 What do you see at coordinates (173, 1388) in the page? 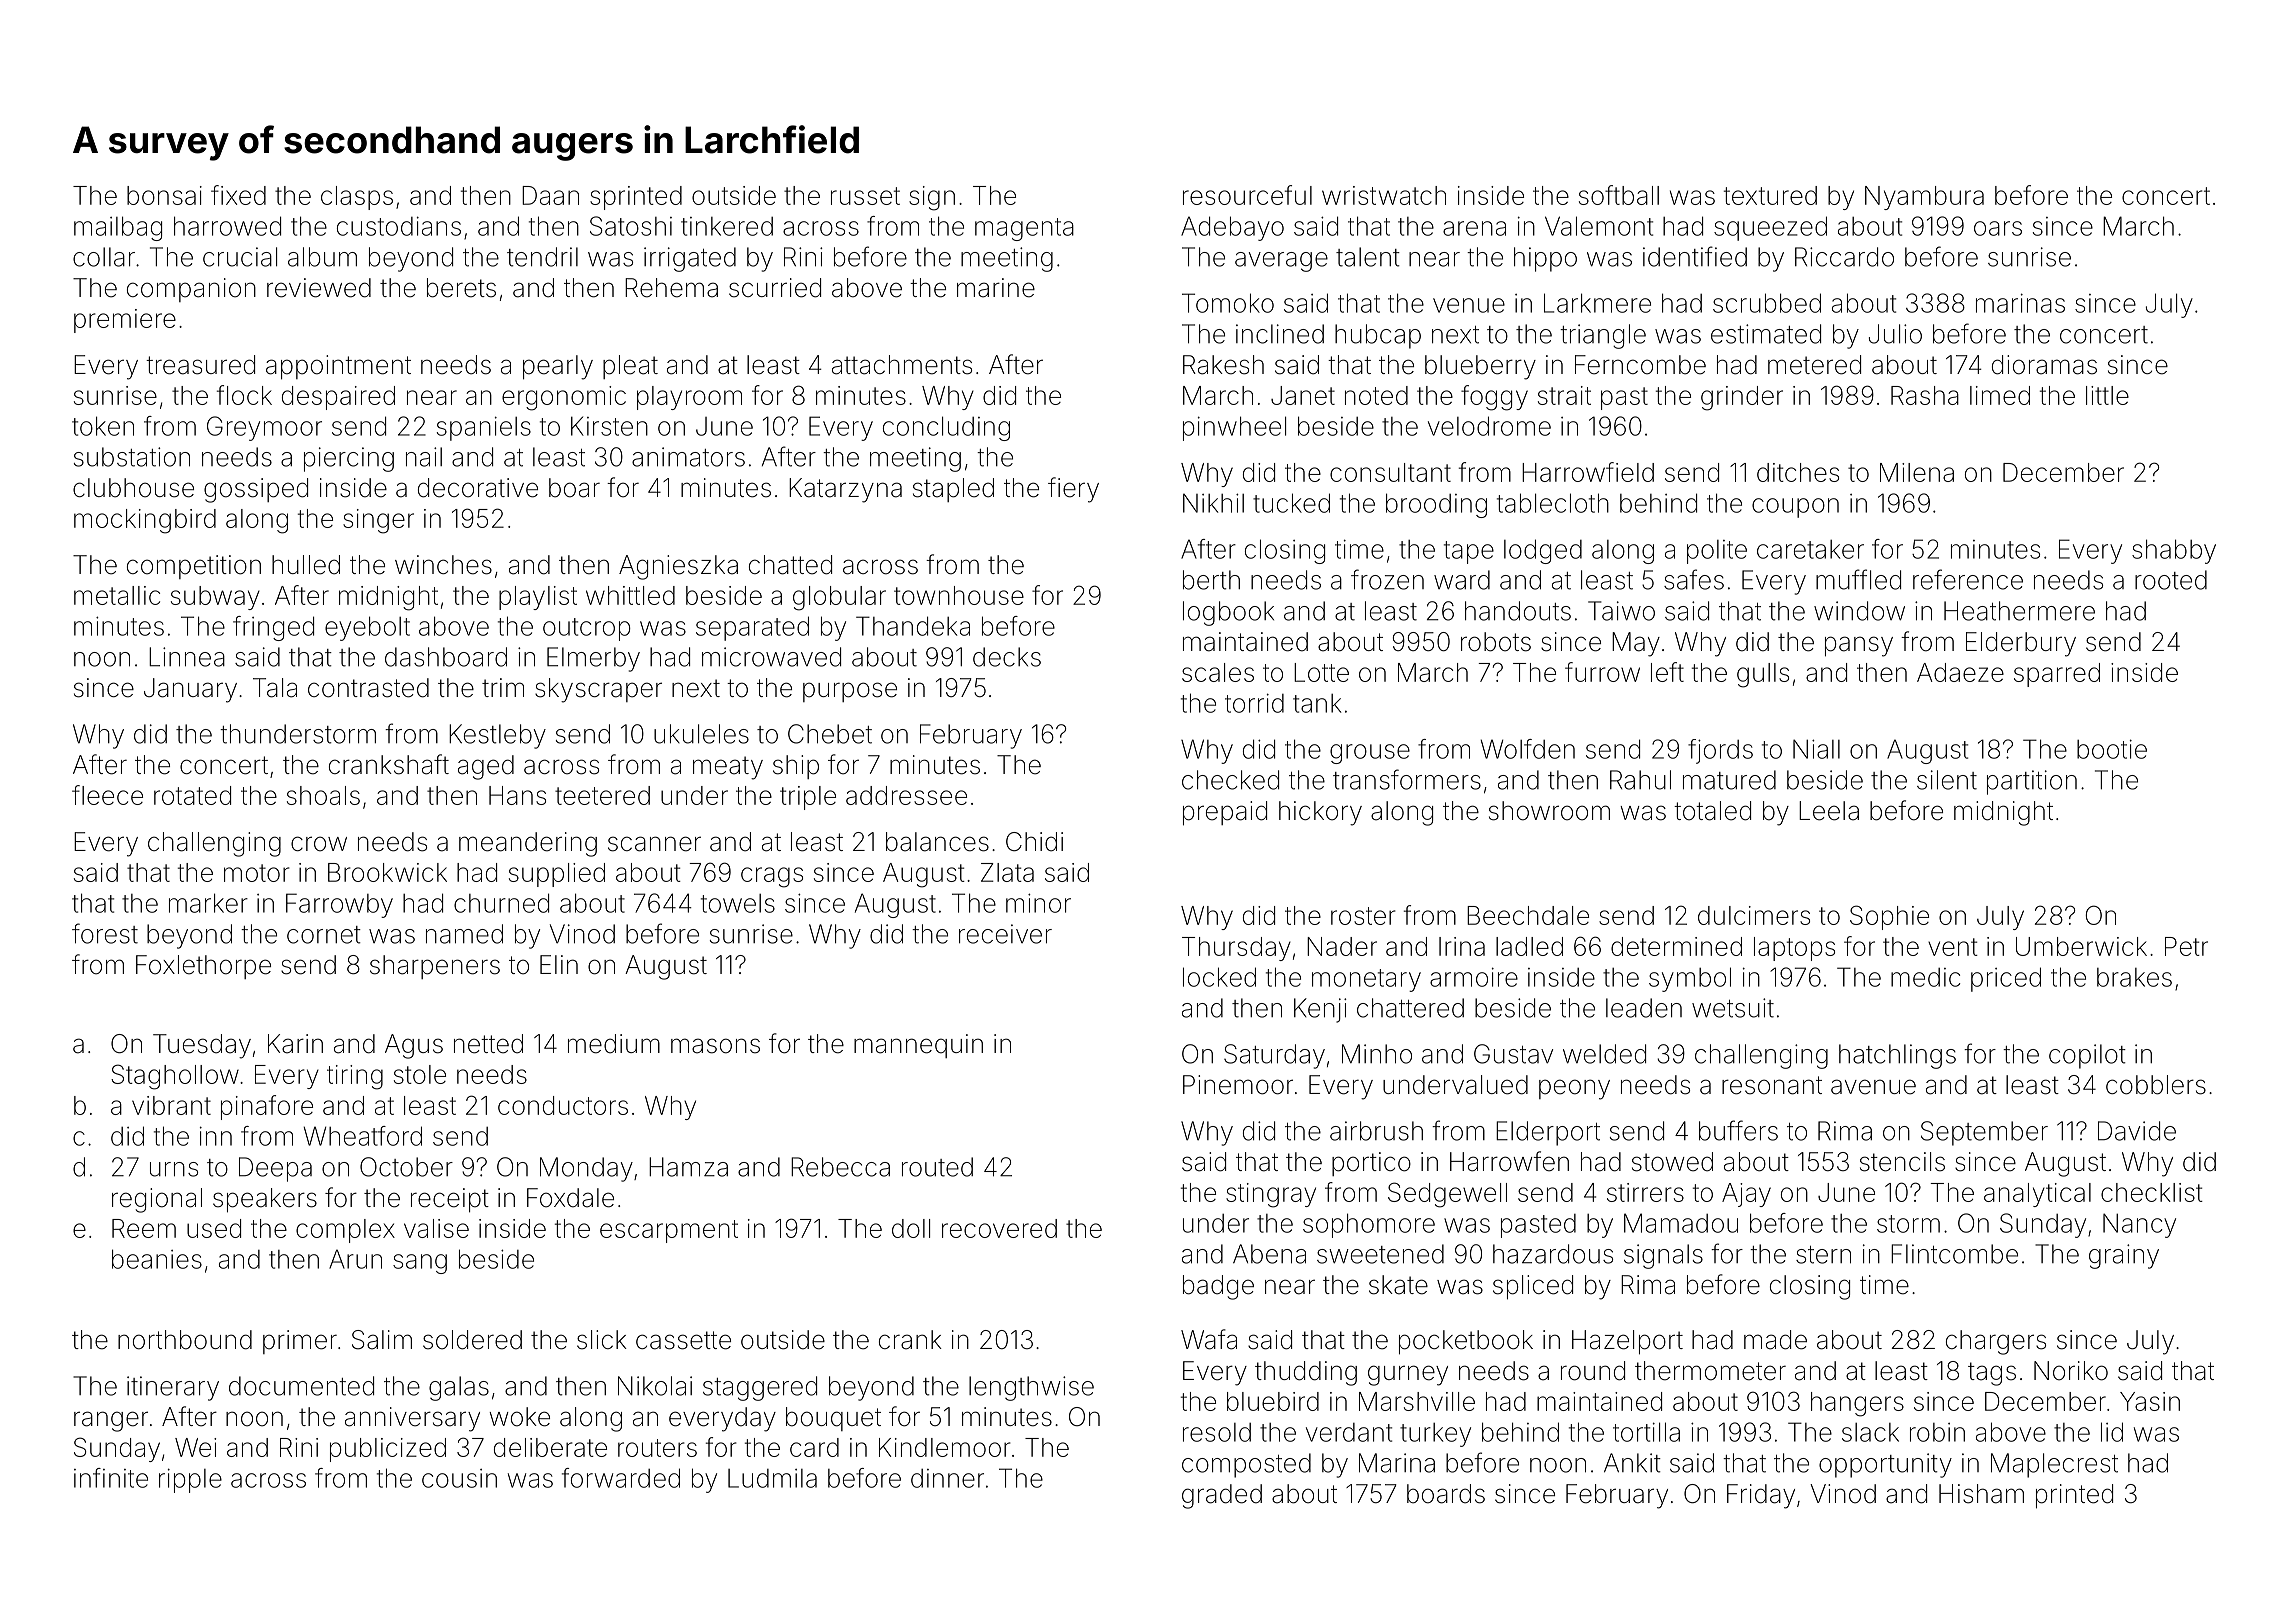
I see `itinerary` at bounding box center [173, 1388].
